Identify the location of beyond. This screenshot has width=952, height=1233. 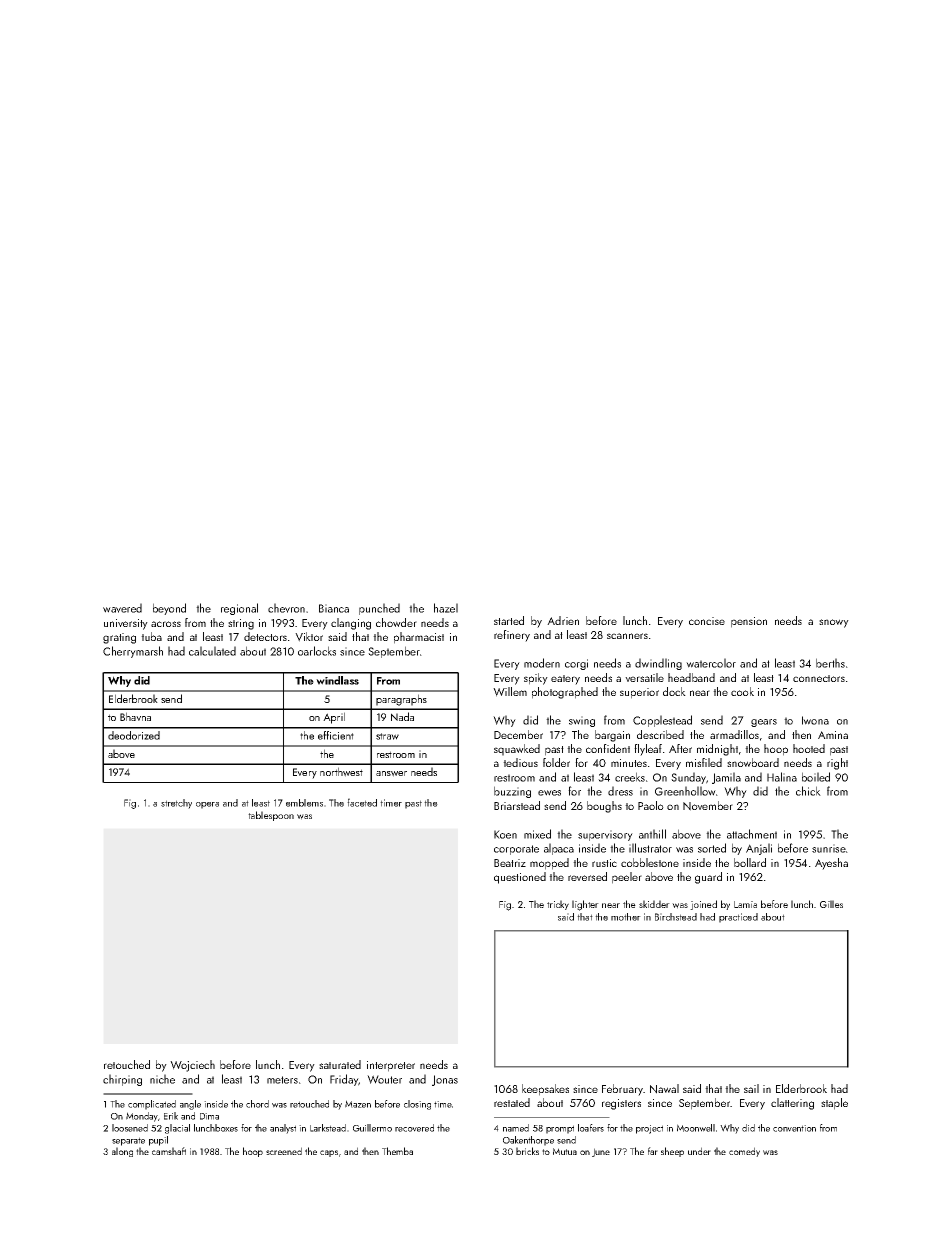
(169, 609).
